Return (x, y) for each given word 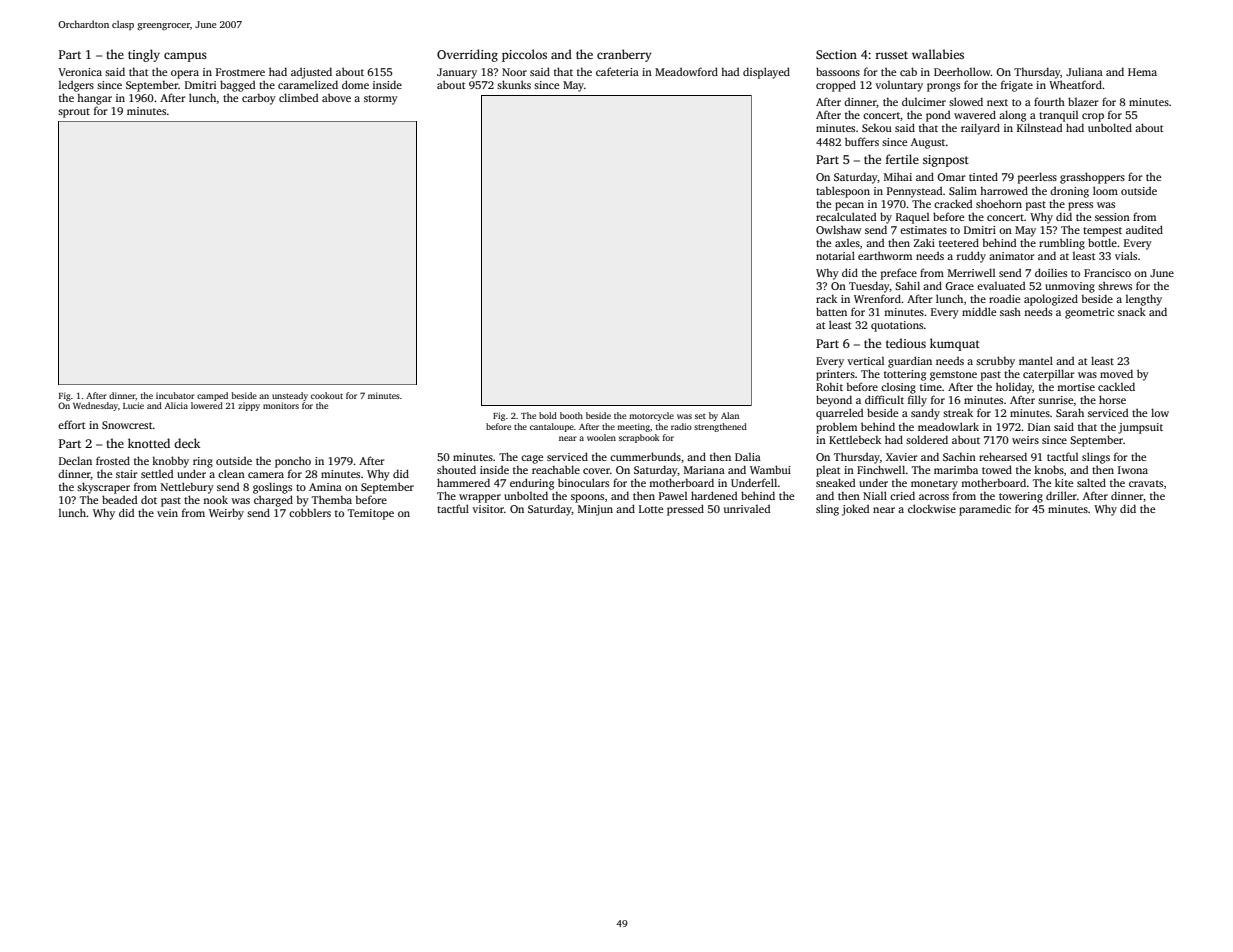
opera (185, 74)
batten (831, 311)
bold (548, 415)
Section (836, 54)
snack (1132, 311)
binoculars (583, 482)
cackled (1116, 386)
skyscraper (103, 488)
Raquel (912, 218)
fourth (1049, 101)
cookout (327, 395)
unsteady (290, 396)
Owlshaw (838, 229)
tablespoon (843, 192)
